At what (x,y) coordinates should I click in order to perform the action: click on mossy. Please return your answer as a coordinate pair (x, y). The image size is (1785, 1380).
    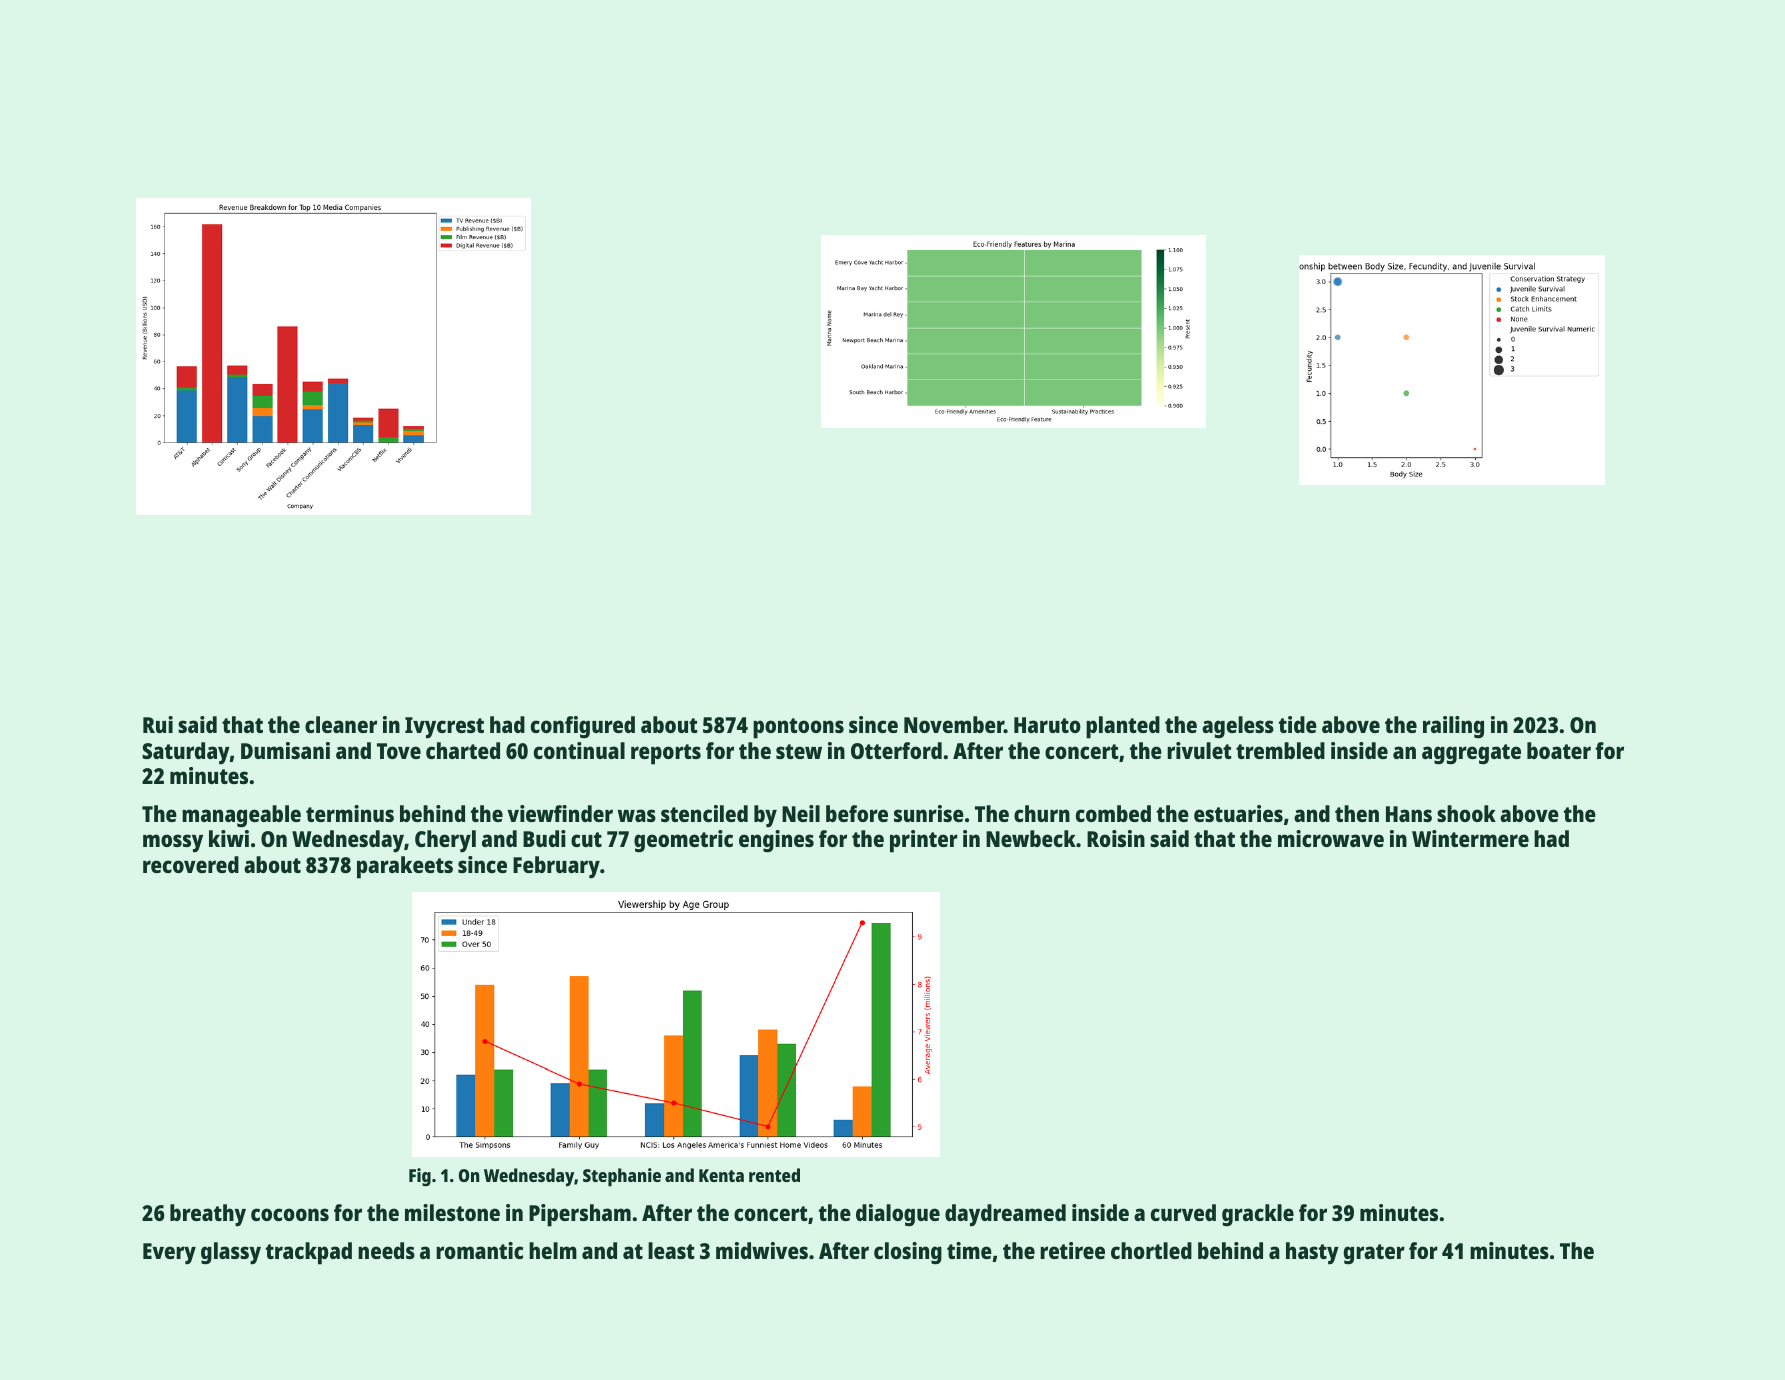
    Looking at the image, I should click on (173, 843).
